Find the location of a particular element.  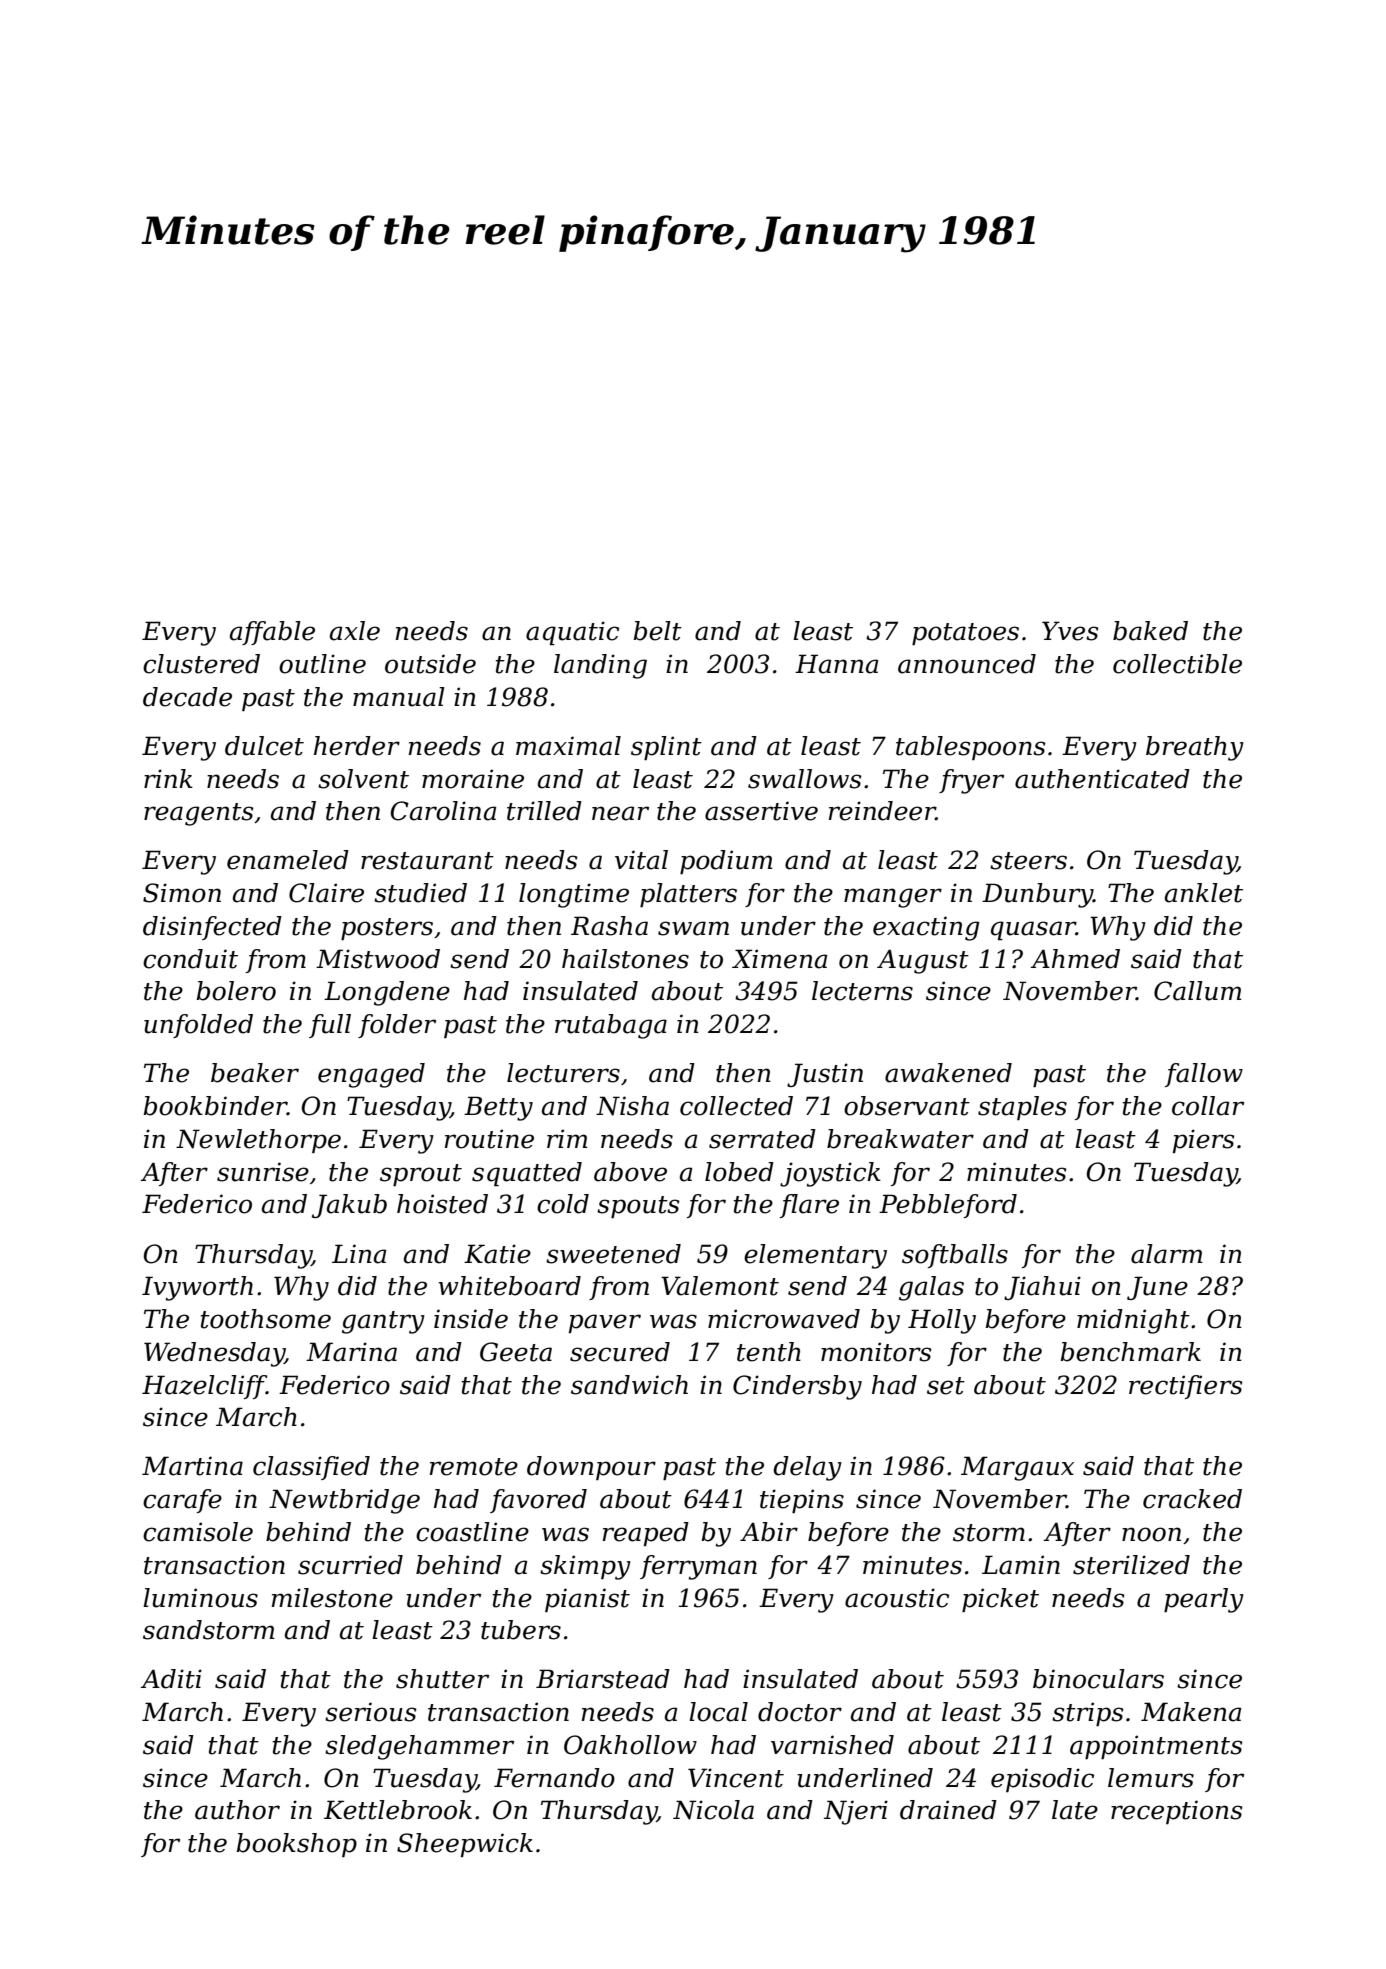

Nicola is located at coordinates (713, 1810).
